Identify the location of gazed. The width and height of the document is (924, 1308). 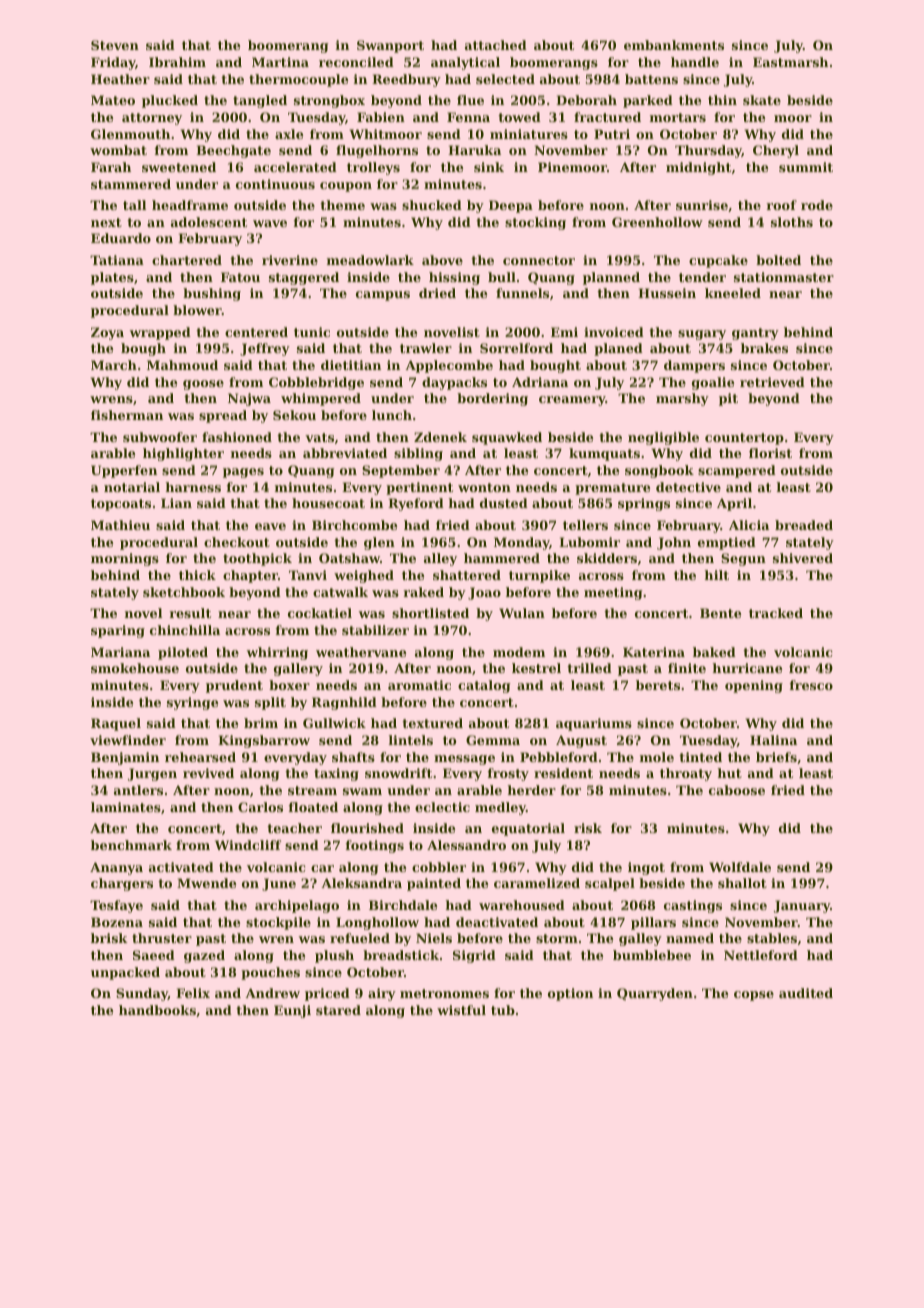
(204, 956).
